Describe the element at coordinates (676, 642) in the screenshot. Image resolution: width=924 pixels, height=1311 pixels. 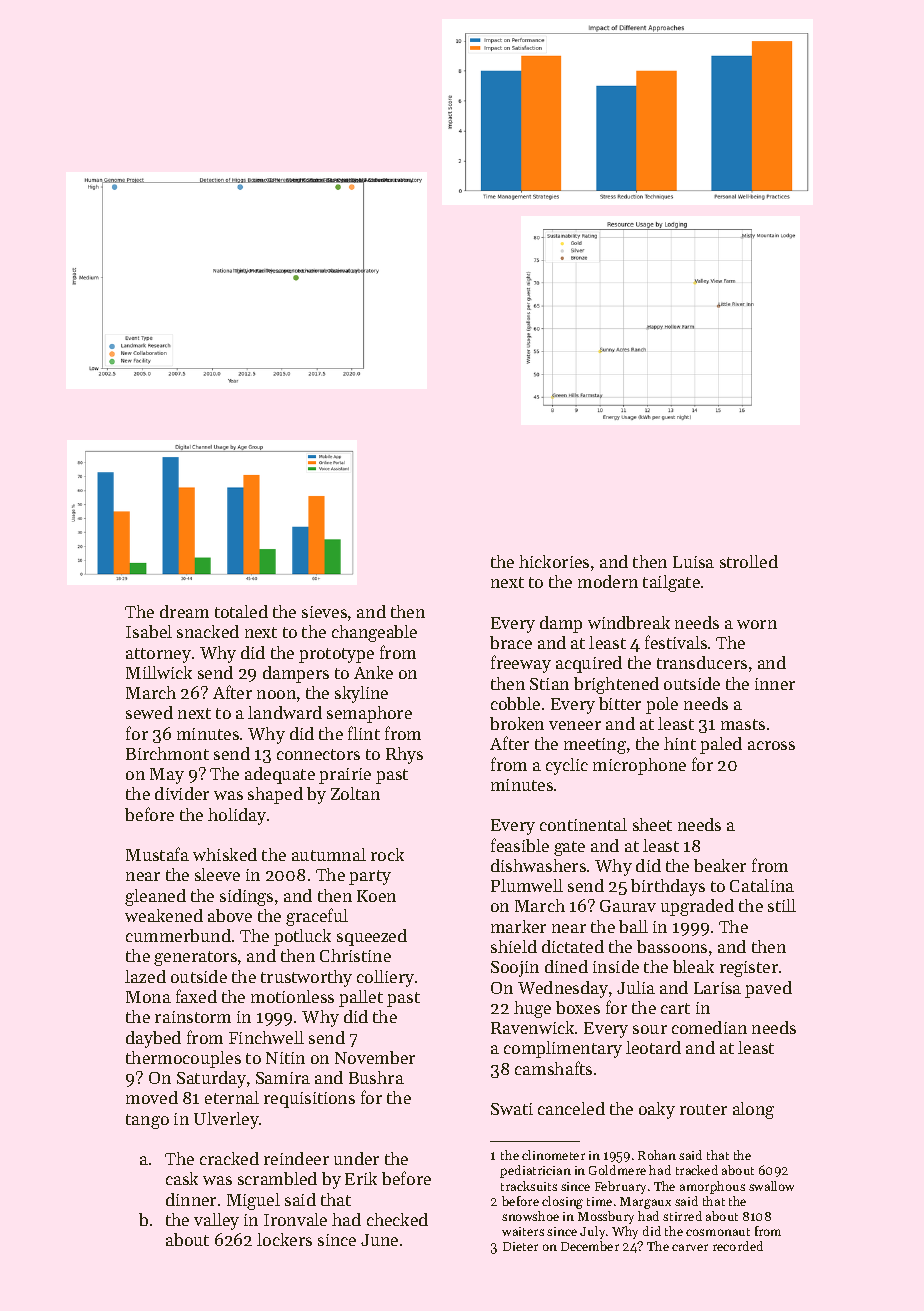
I see `festivals` at that location.
